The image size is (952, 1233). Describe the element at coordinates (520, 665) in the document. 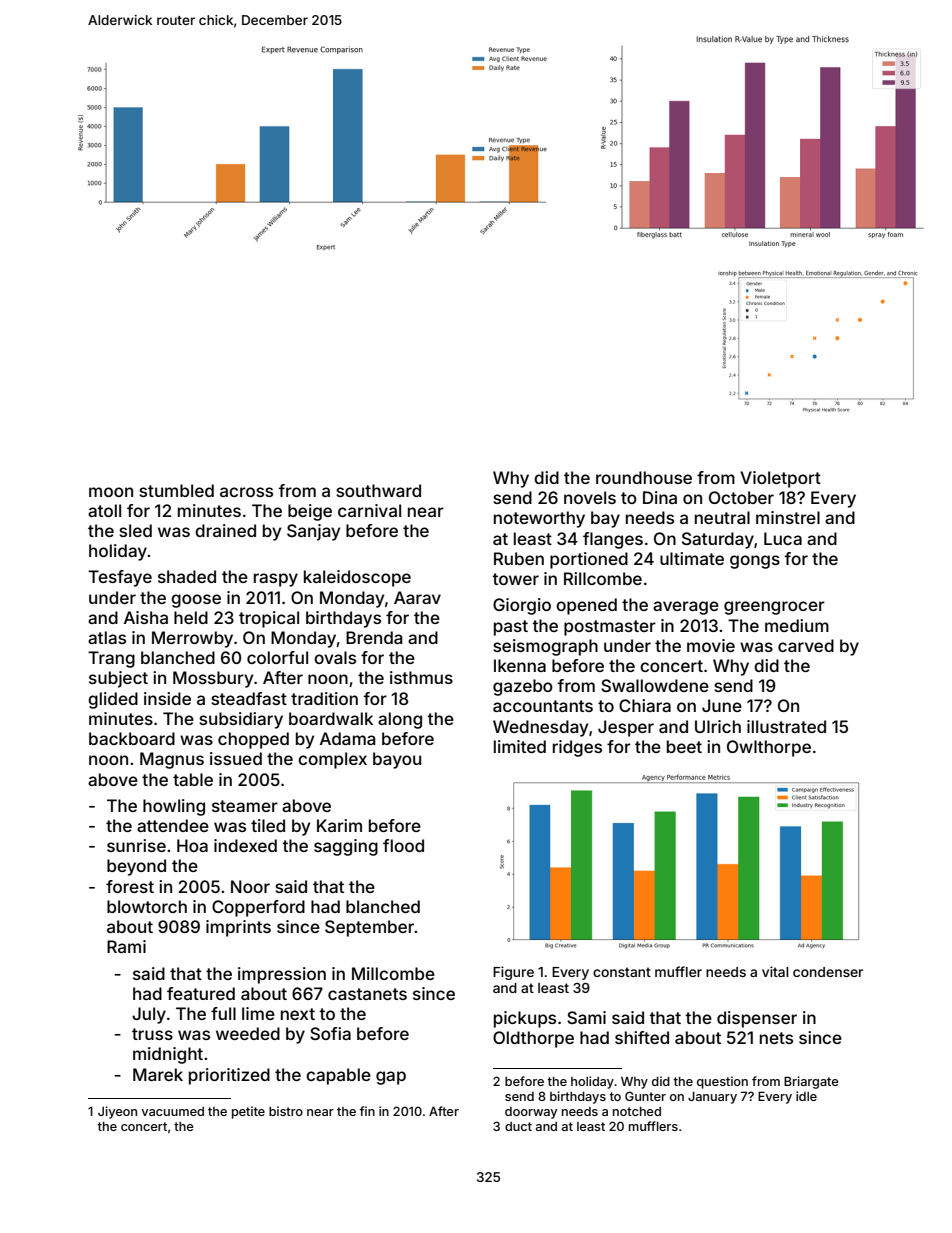

I see `Ikenna` at that location.
